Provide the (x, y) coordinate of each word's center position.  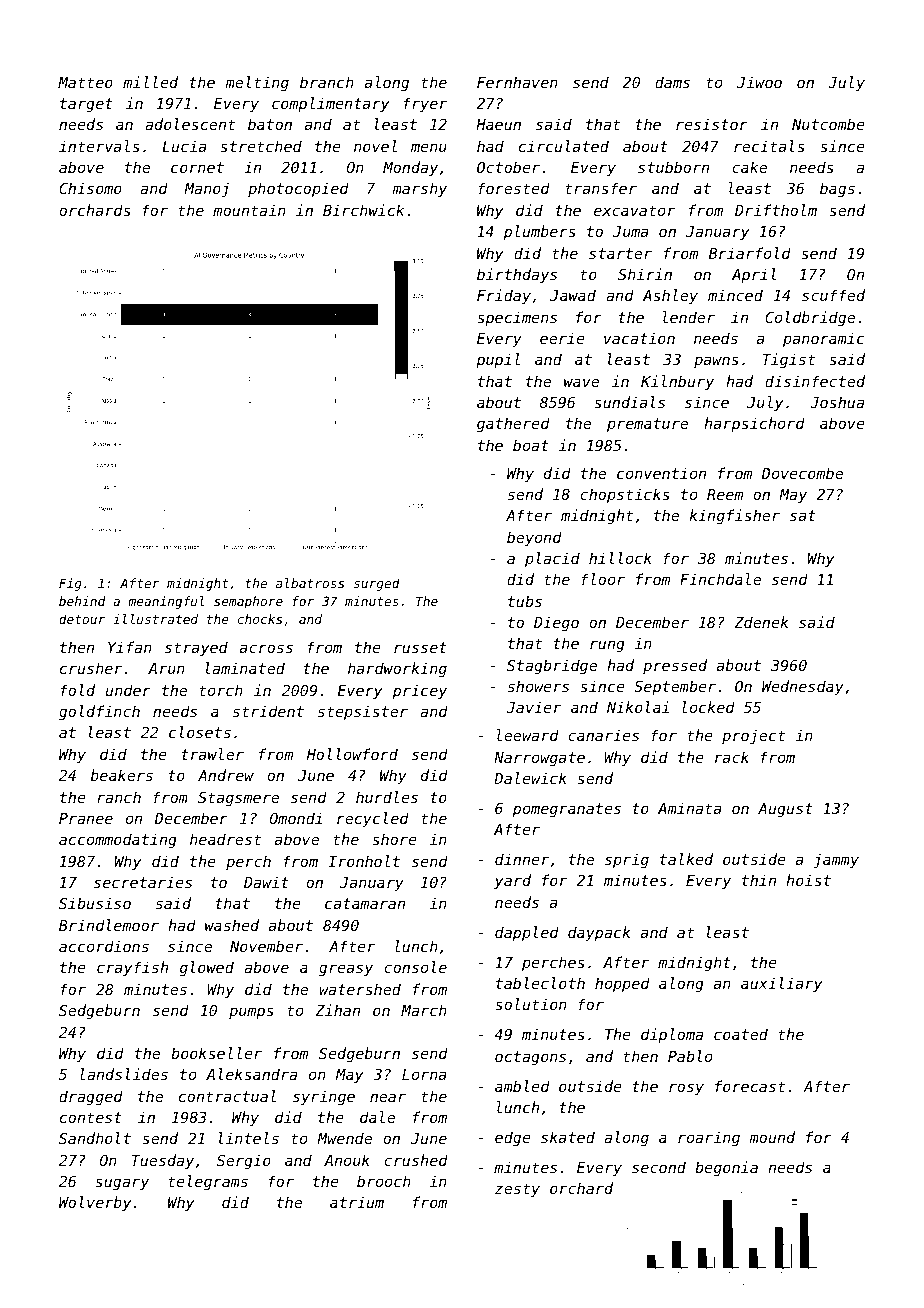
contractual (227, 1096)
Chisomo (90, 188)
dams (672, 82)
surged (377, 584)
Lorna (424, 1074)
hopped (622, 984)
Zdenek (761, 622)
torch (221, 690)
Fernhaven (517, 82)
